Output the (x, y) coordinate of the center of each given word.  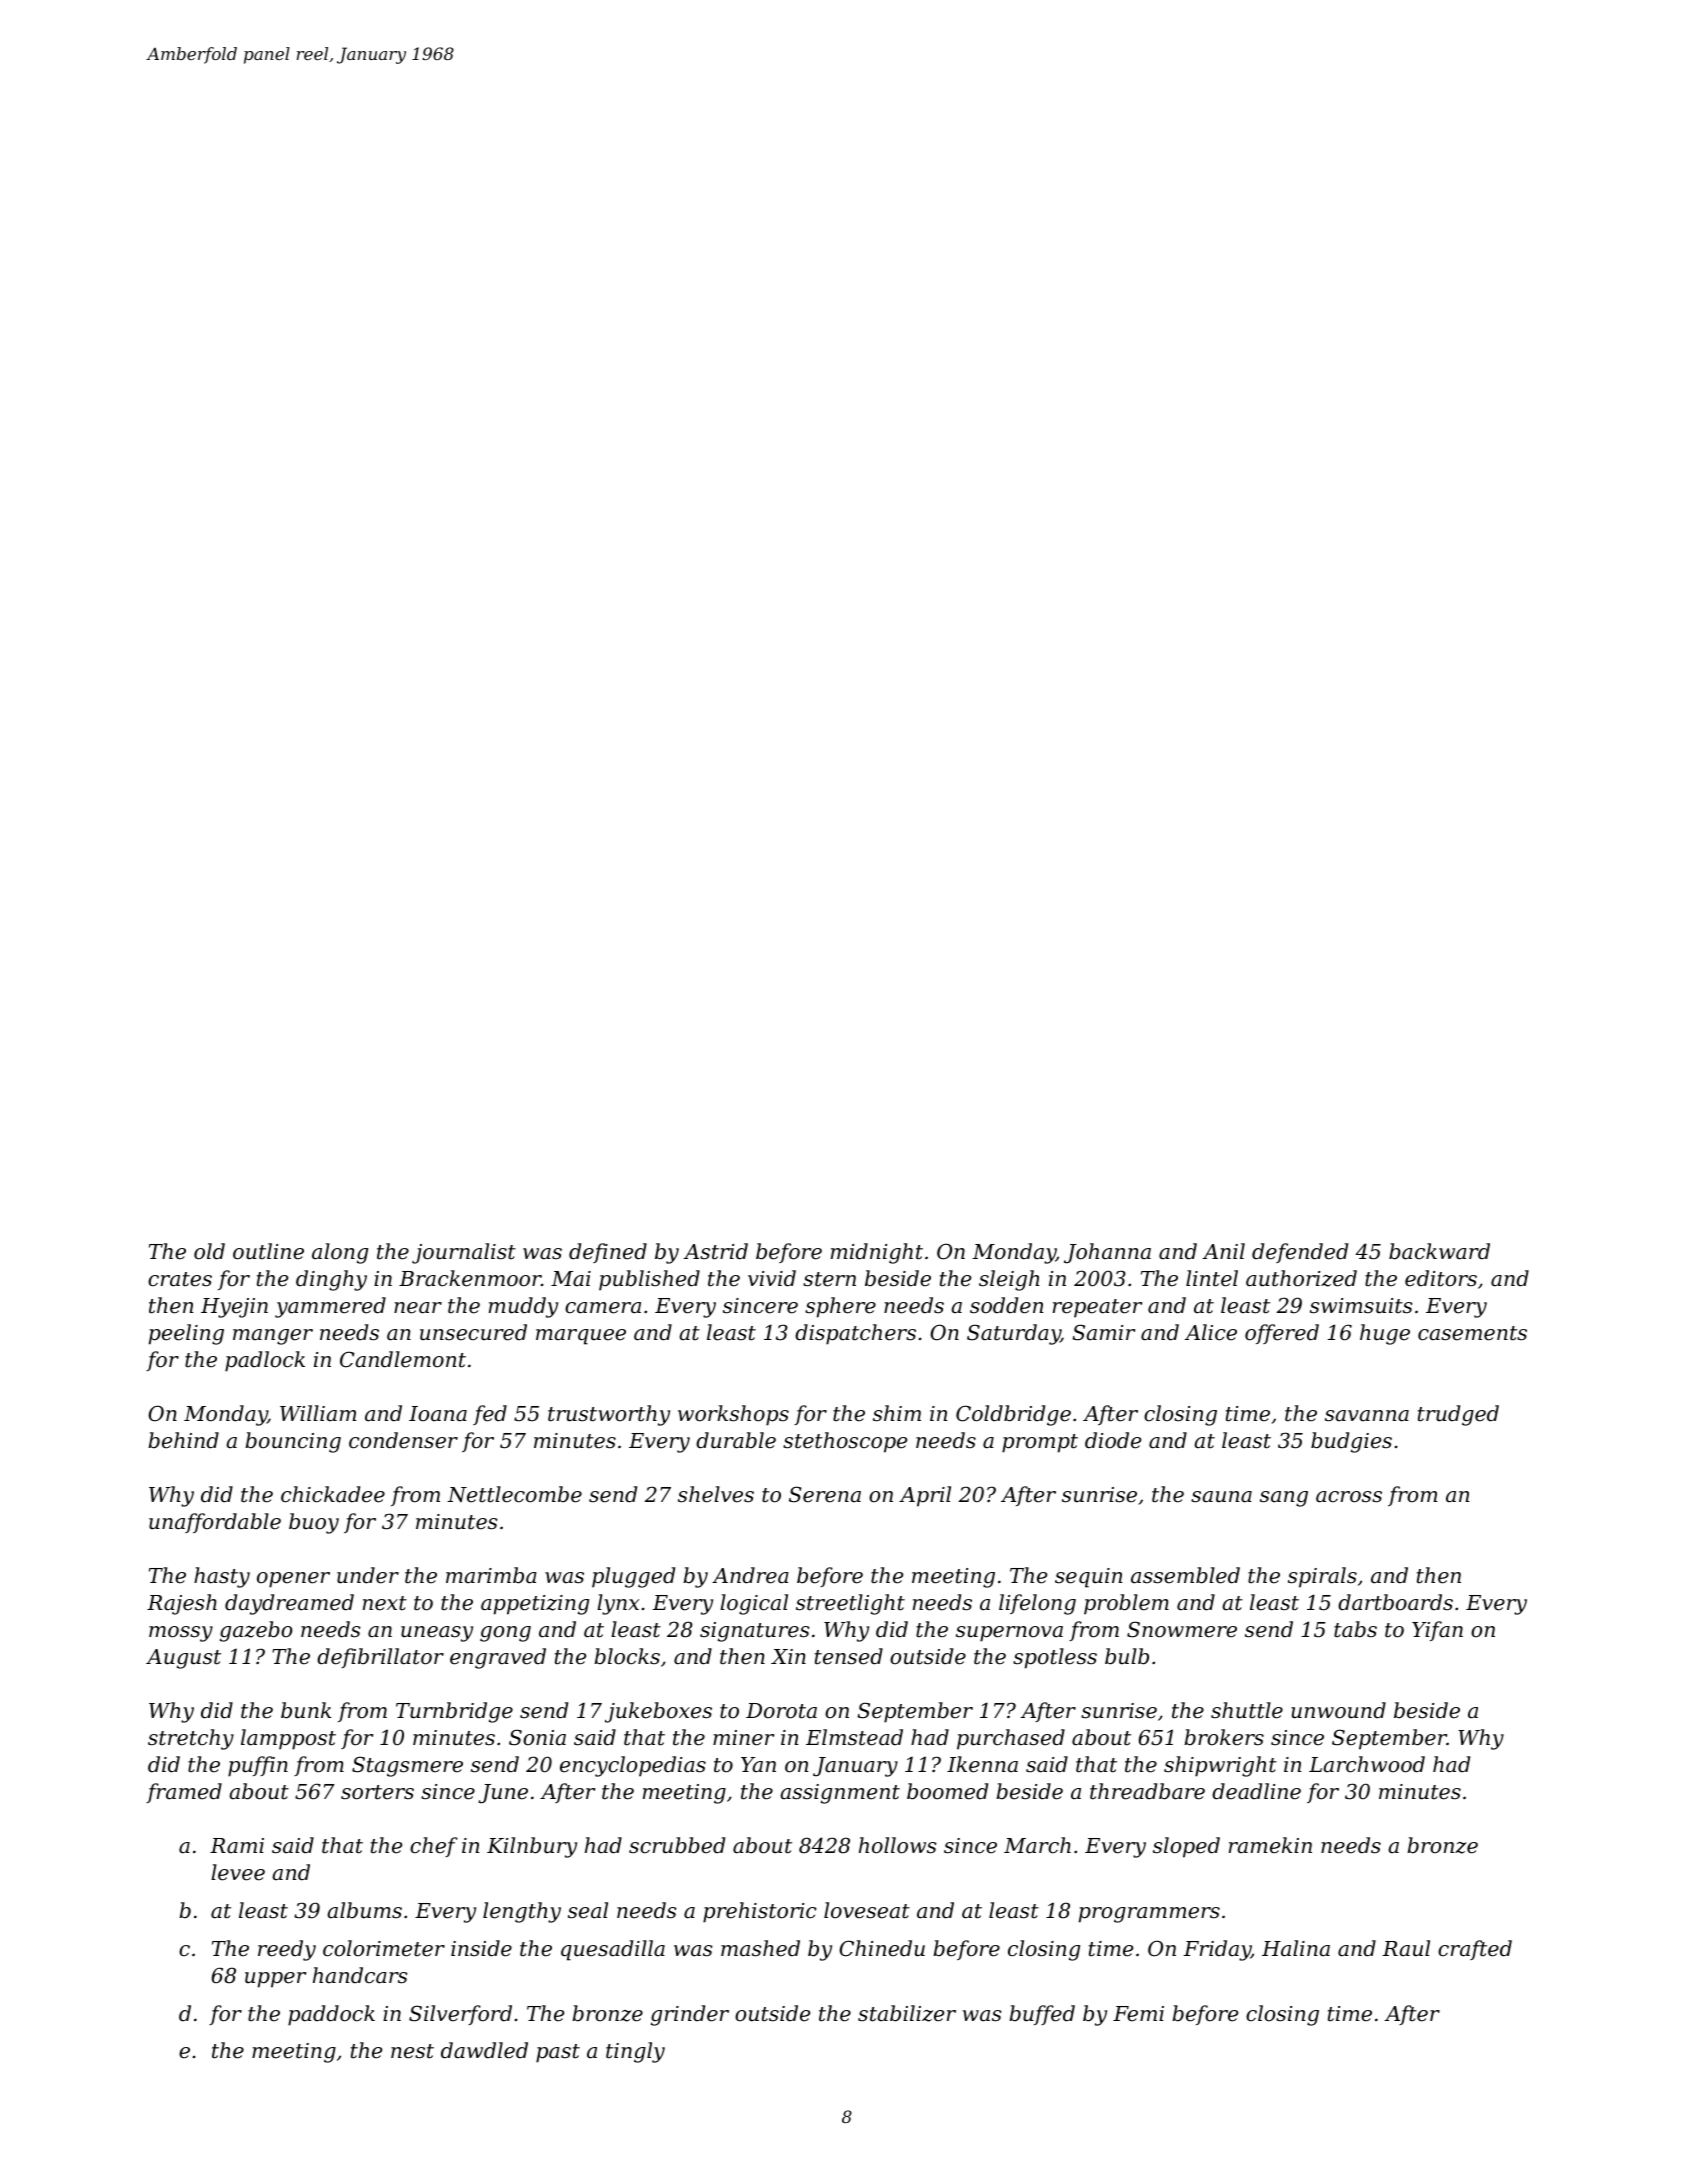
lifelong (1037, 1604)
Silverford (460, 2015)
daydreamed (289, 1604)
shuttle (1247, 1710)
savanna (1367, 1416)
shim (897, 1413)
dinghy (331, 1280)
